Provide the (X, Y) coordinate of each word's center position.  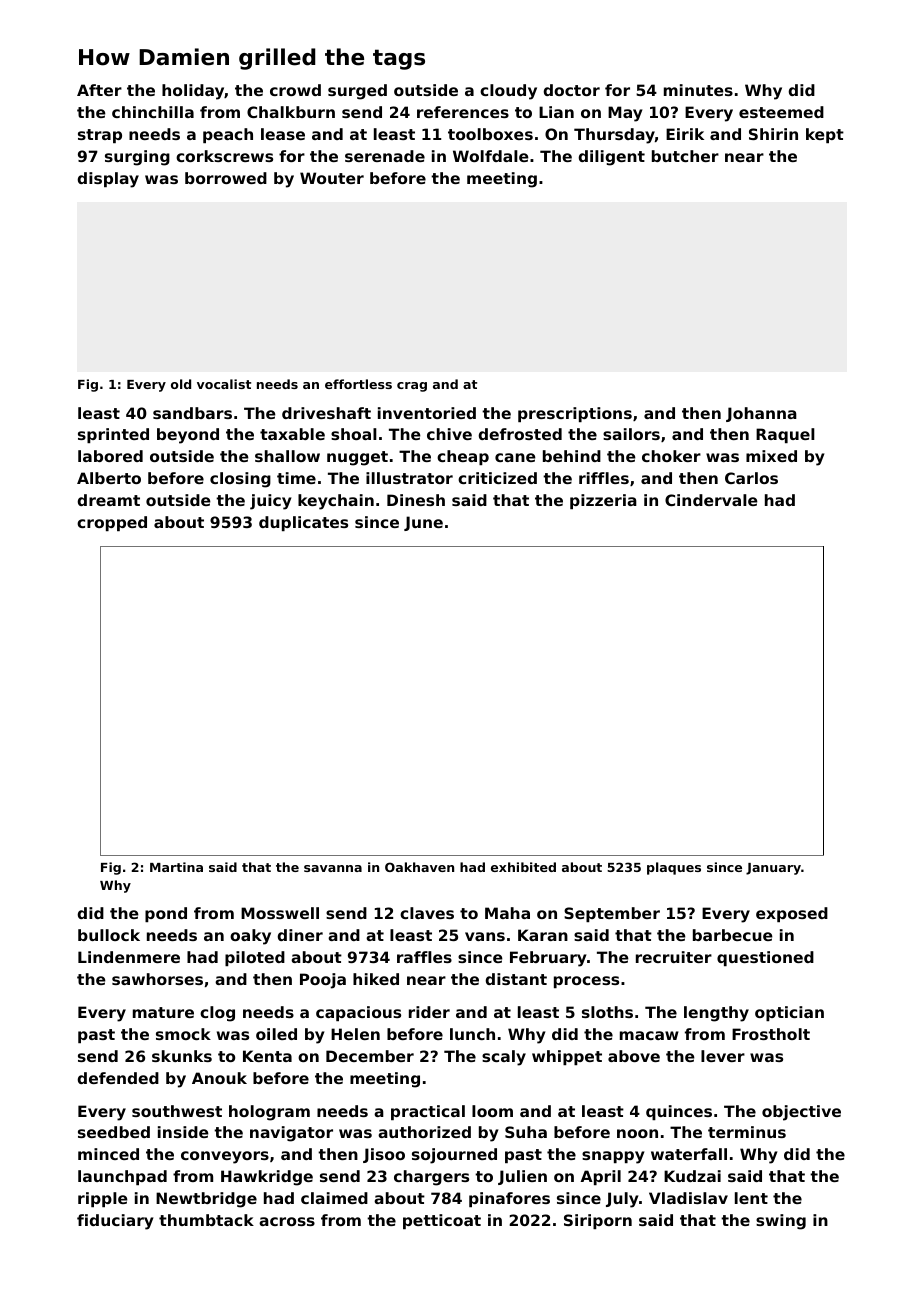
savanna (333, 868)
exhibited (523, 867)
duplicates (303, 523)
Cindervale (711, 500)
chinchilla (153, 112)
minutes (698, 90)
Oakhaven (419, 867)
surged (357, 92)
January (773, 869)
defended (118, 1078)
